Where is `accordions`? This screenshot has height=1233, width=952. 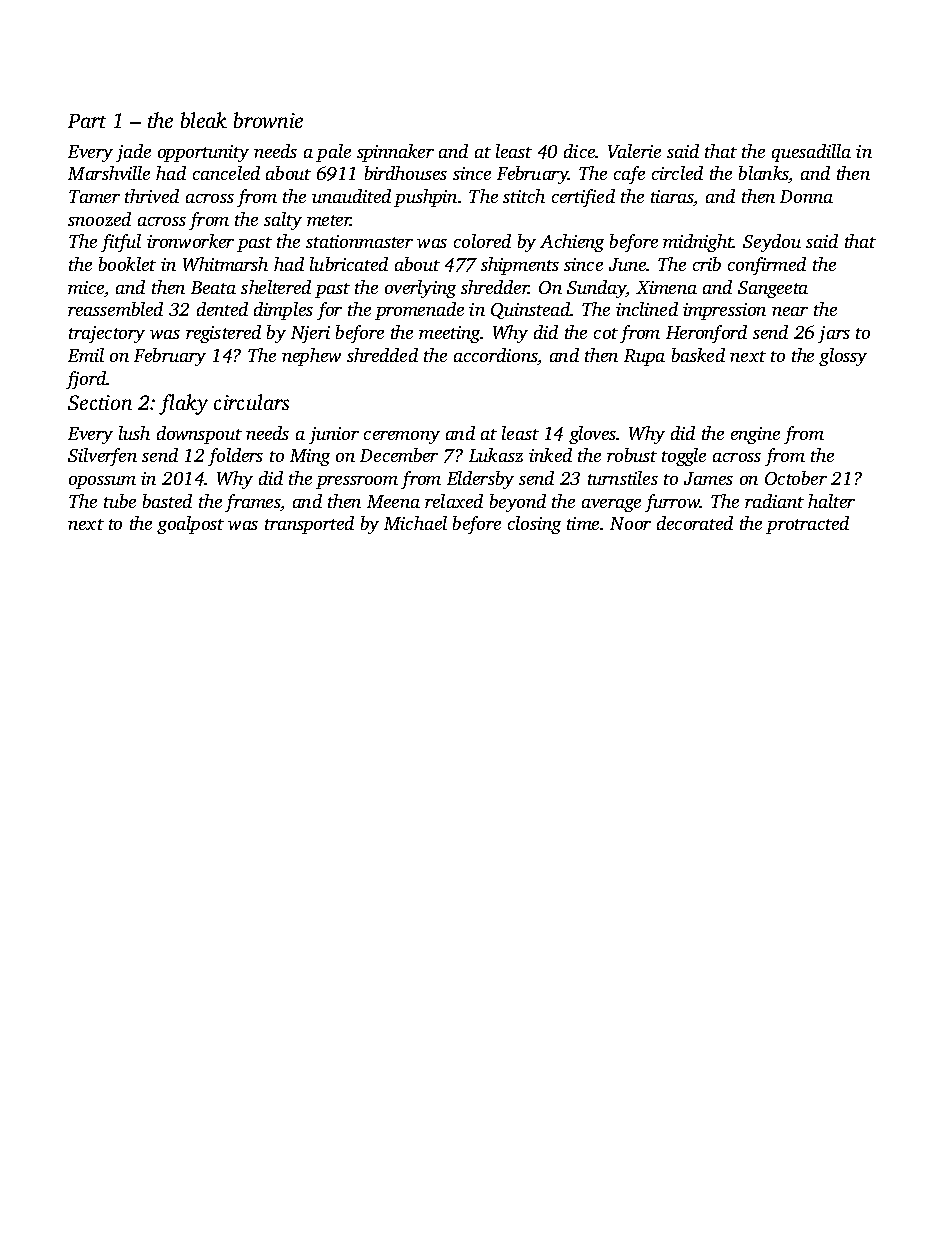
accordions is located at coordinates (495, 355).
